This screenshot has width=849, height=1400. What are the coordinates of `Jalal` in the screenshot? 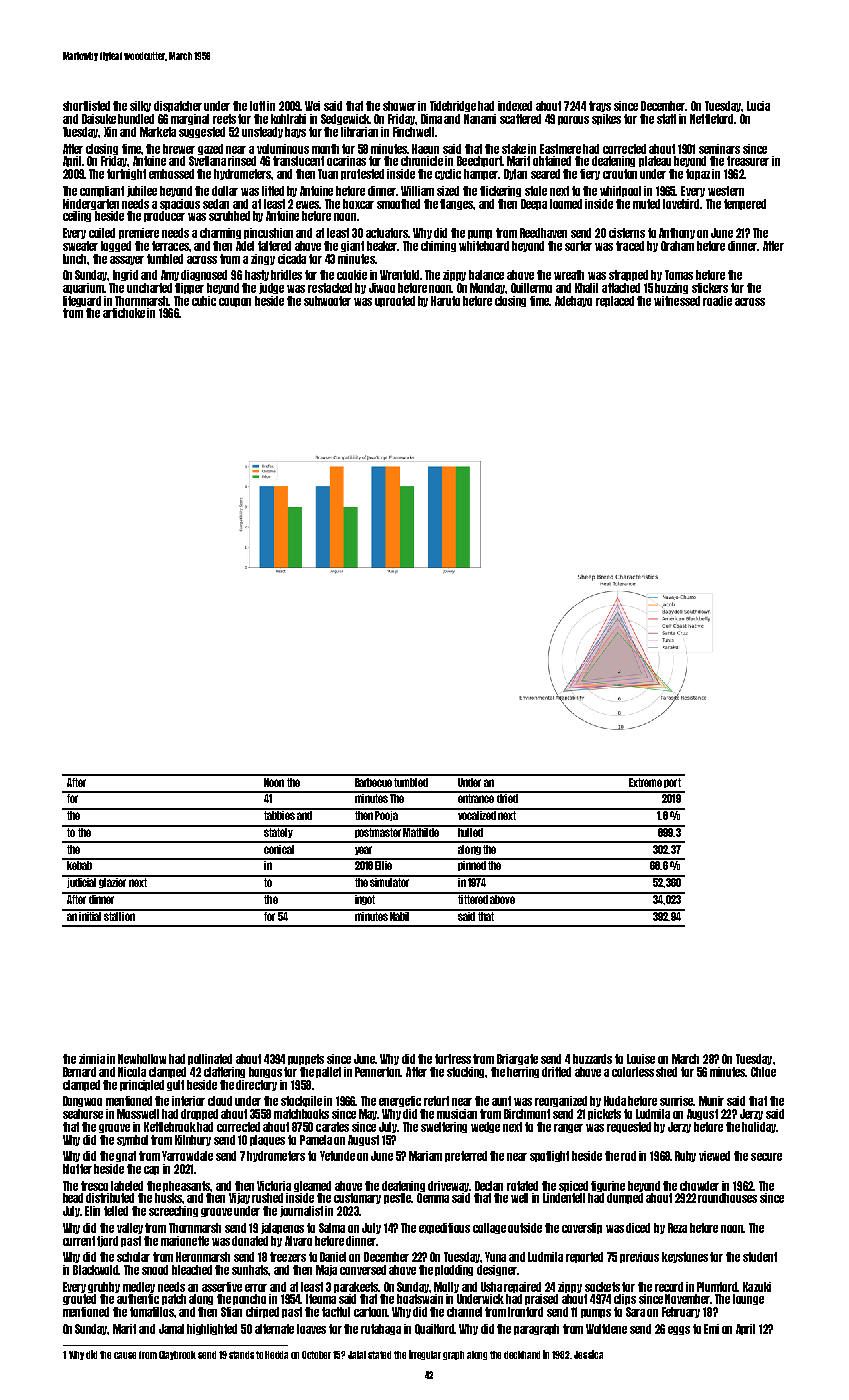 It's located at (357, 1355).
